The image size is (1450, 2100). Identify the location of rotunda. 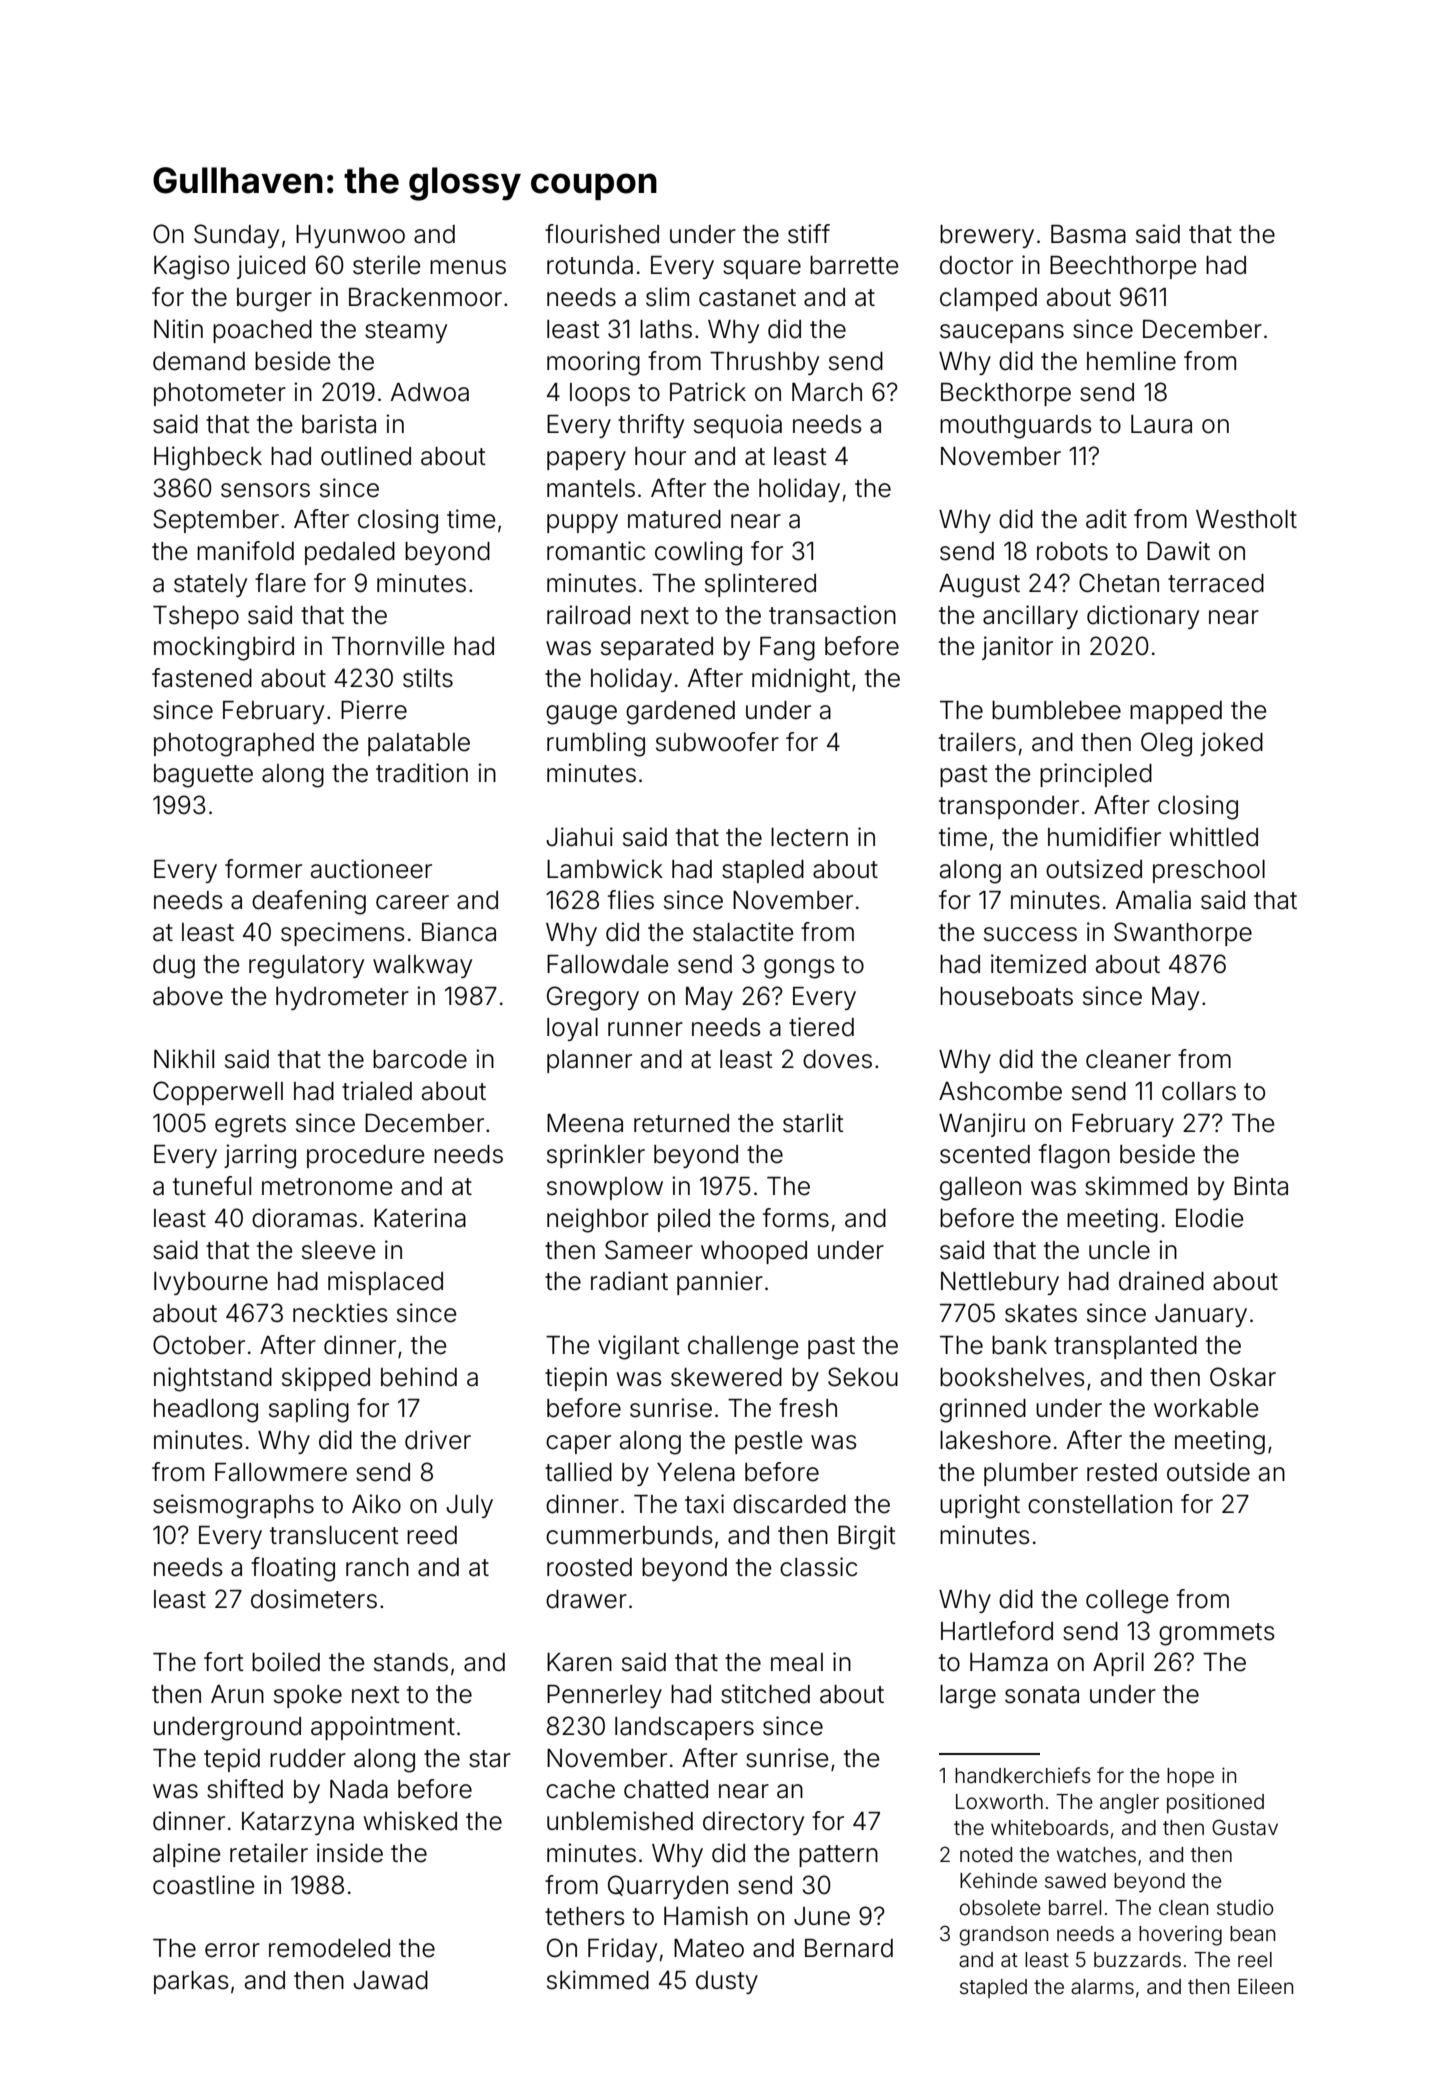
(590, 265).
